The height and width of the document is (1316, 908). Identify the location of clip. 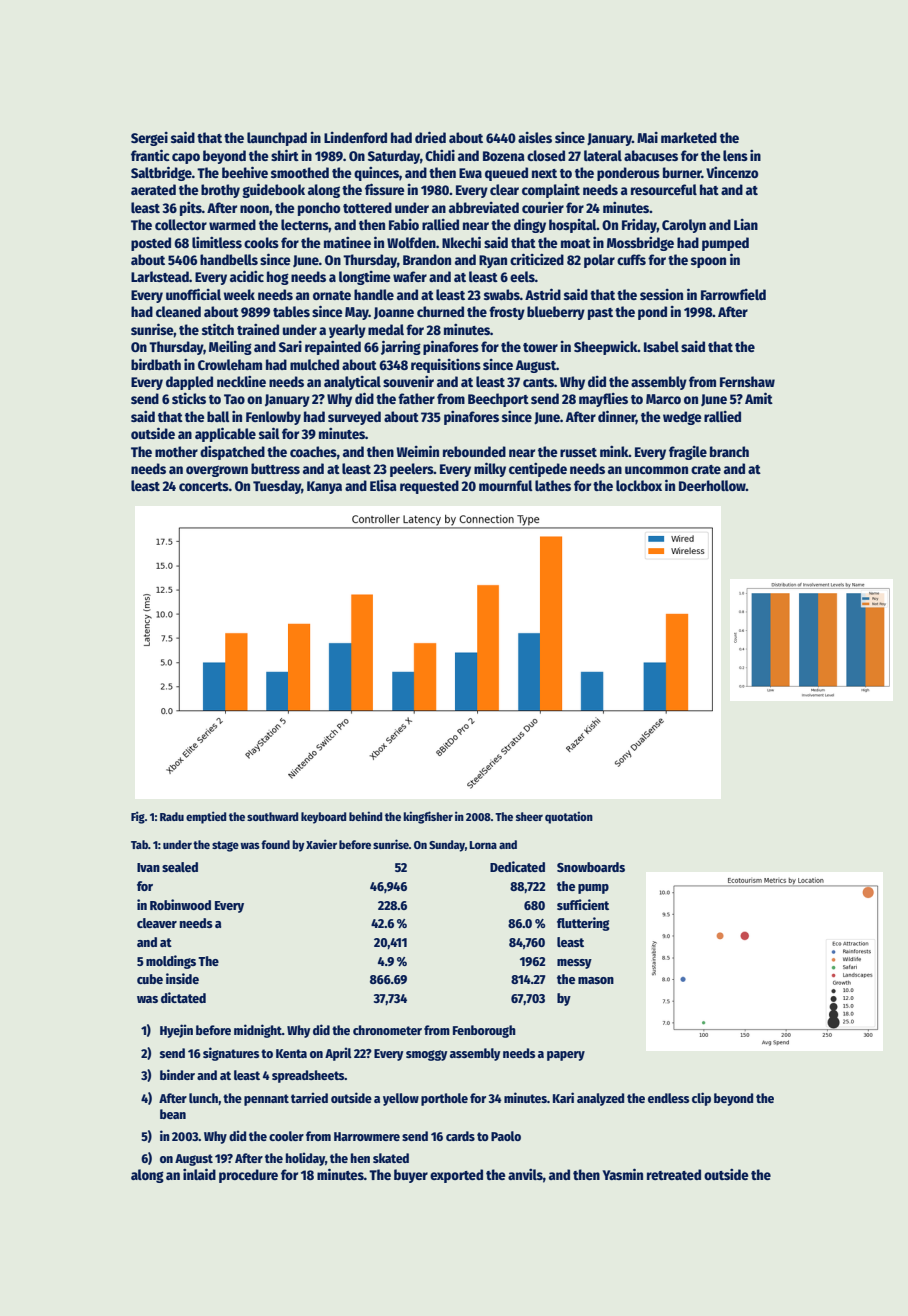
(701, 1099).
